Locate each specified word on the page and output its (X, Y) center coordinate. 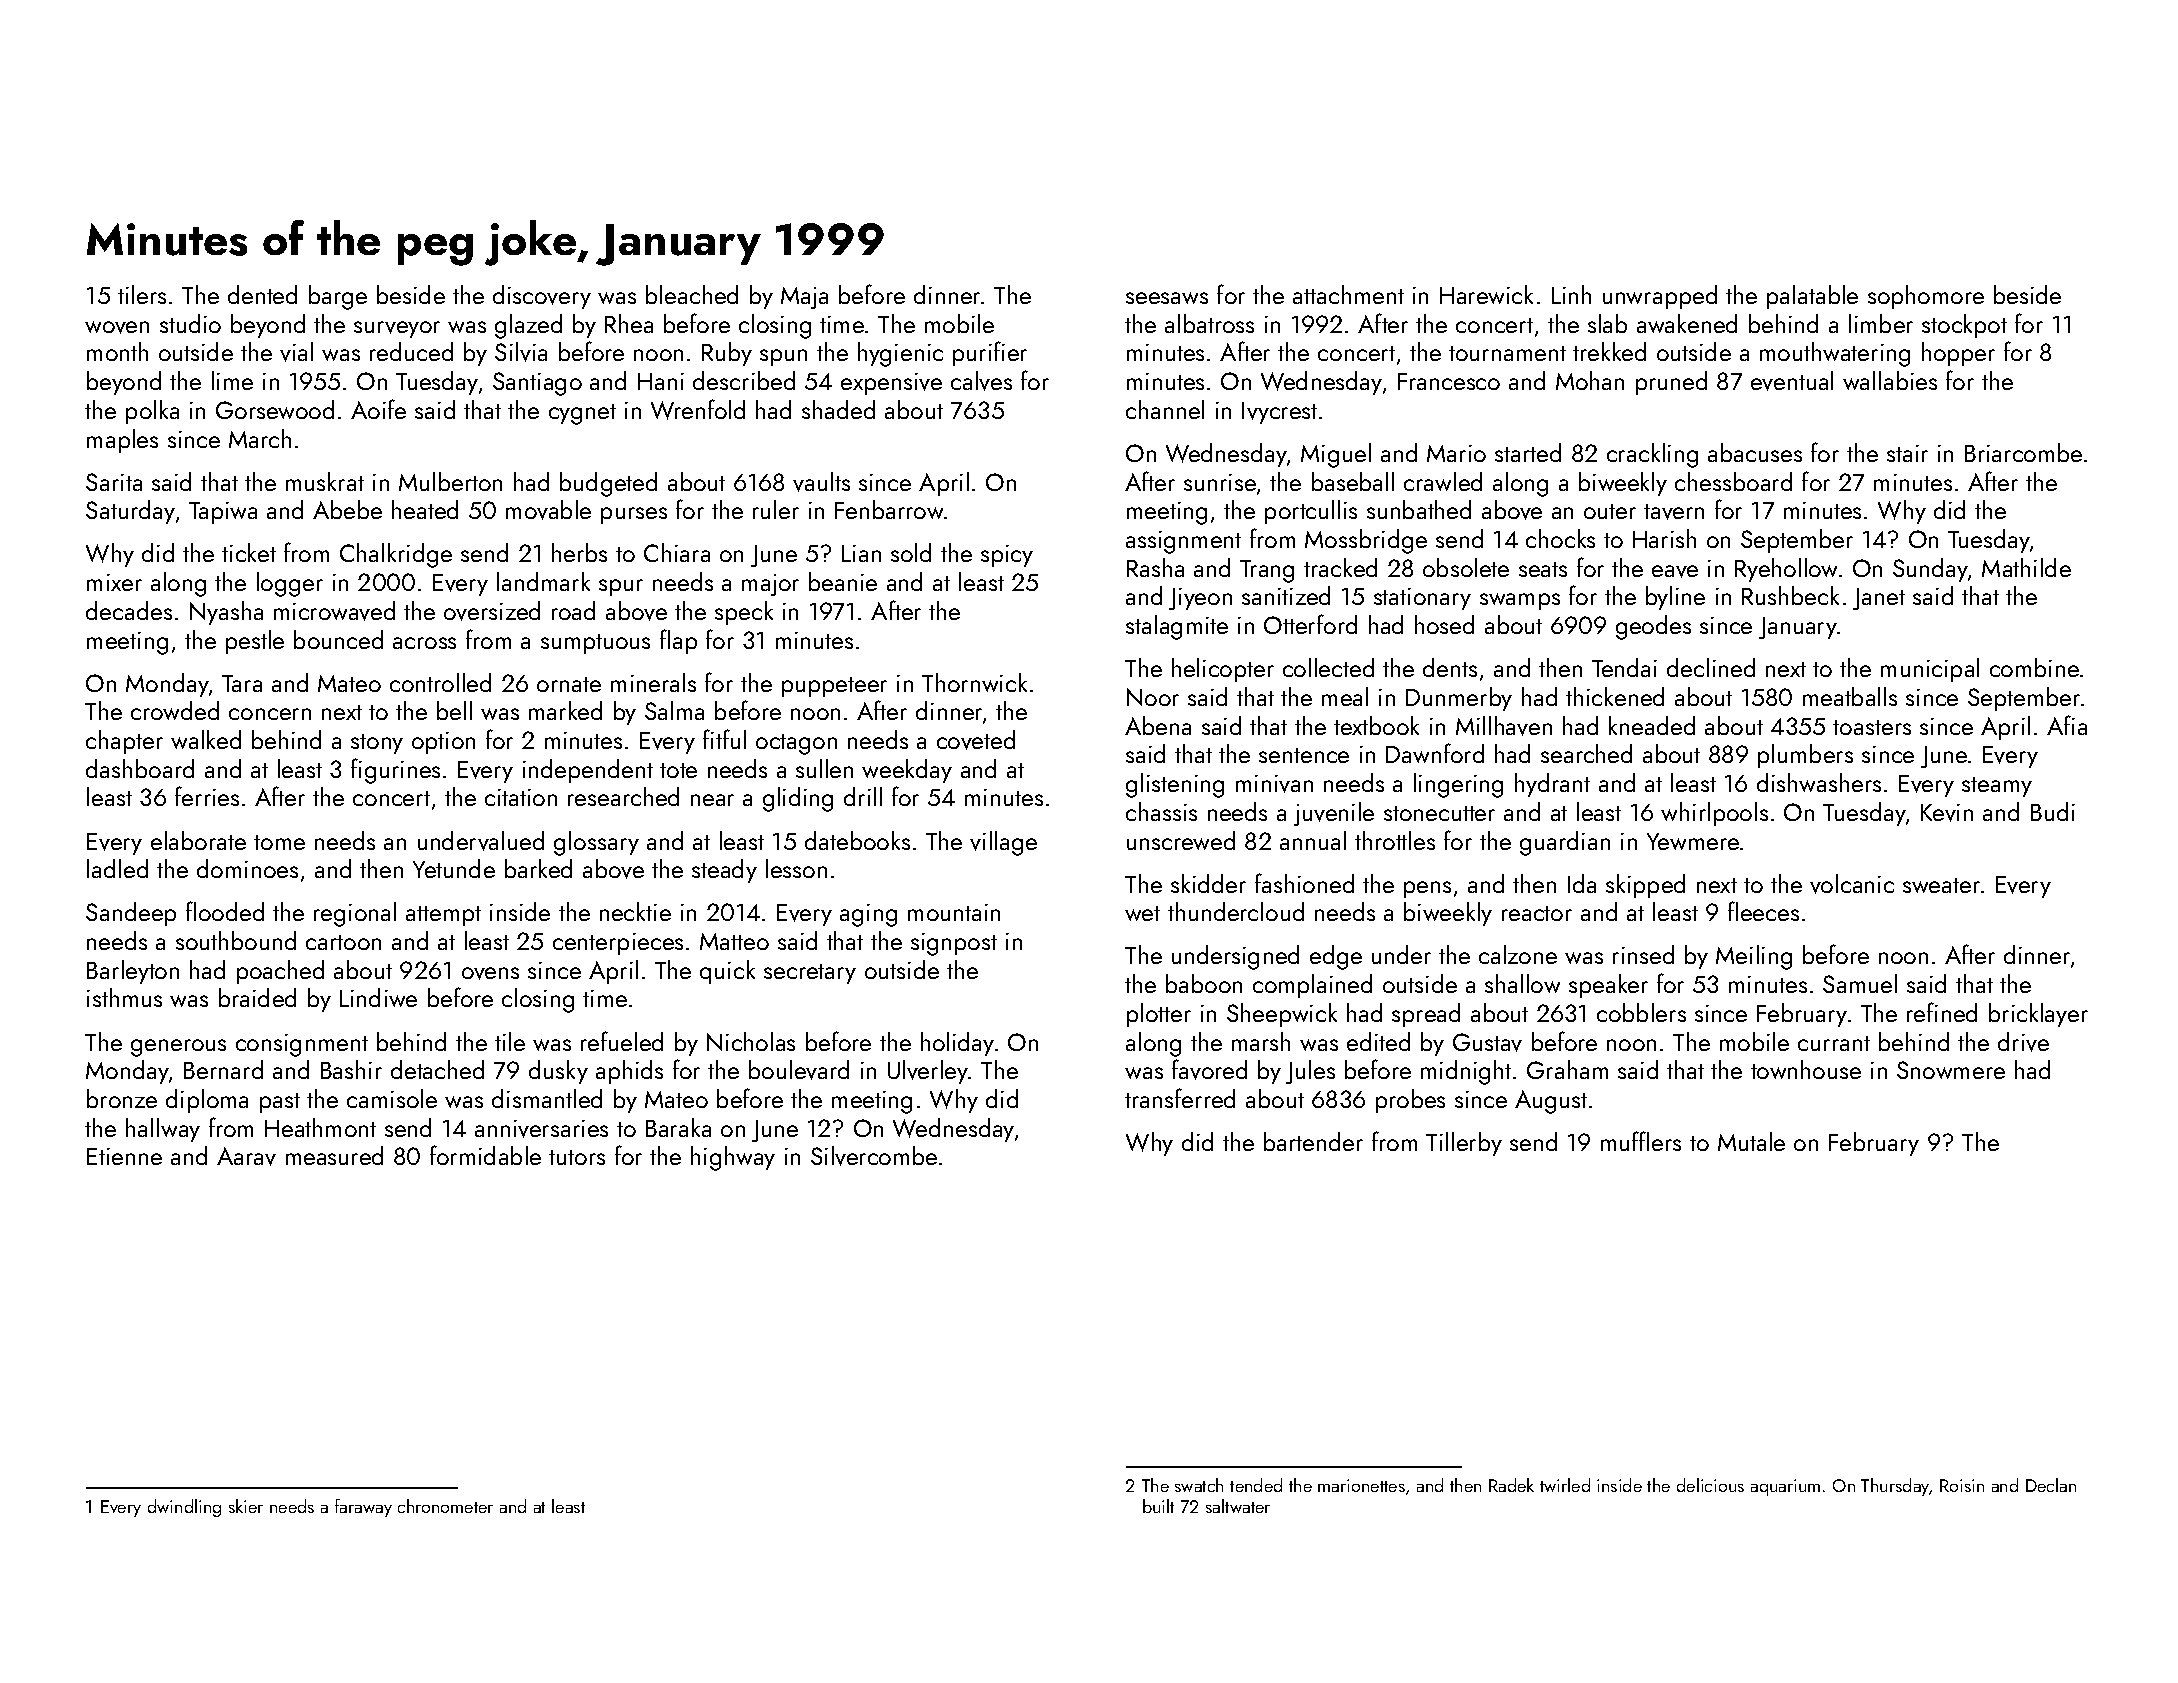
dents (1450, 667)
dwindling (184, 1508)
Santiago (537, 384)
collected (1328, 667)
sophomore (1926, 297)
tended (1256, 1485)
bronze (122, 1098)
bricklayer (2038, 1015)
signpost (954, 944)
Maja (804, 298)
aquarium (1785, 1487)
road (573, 610)
